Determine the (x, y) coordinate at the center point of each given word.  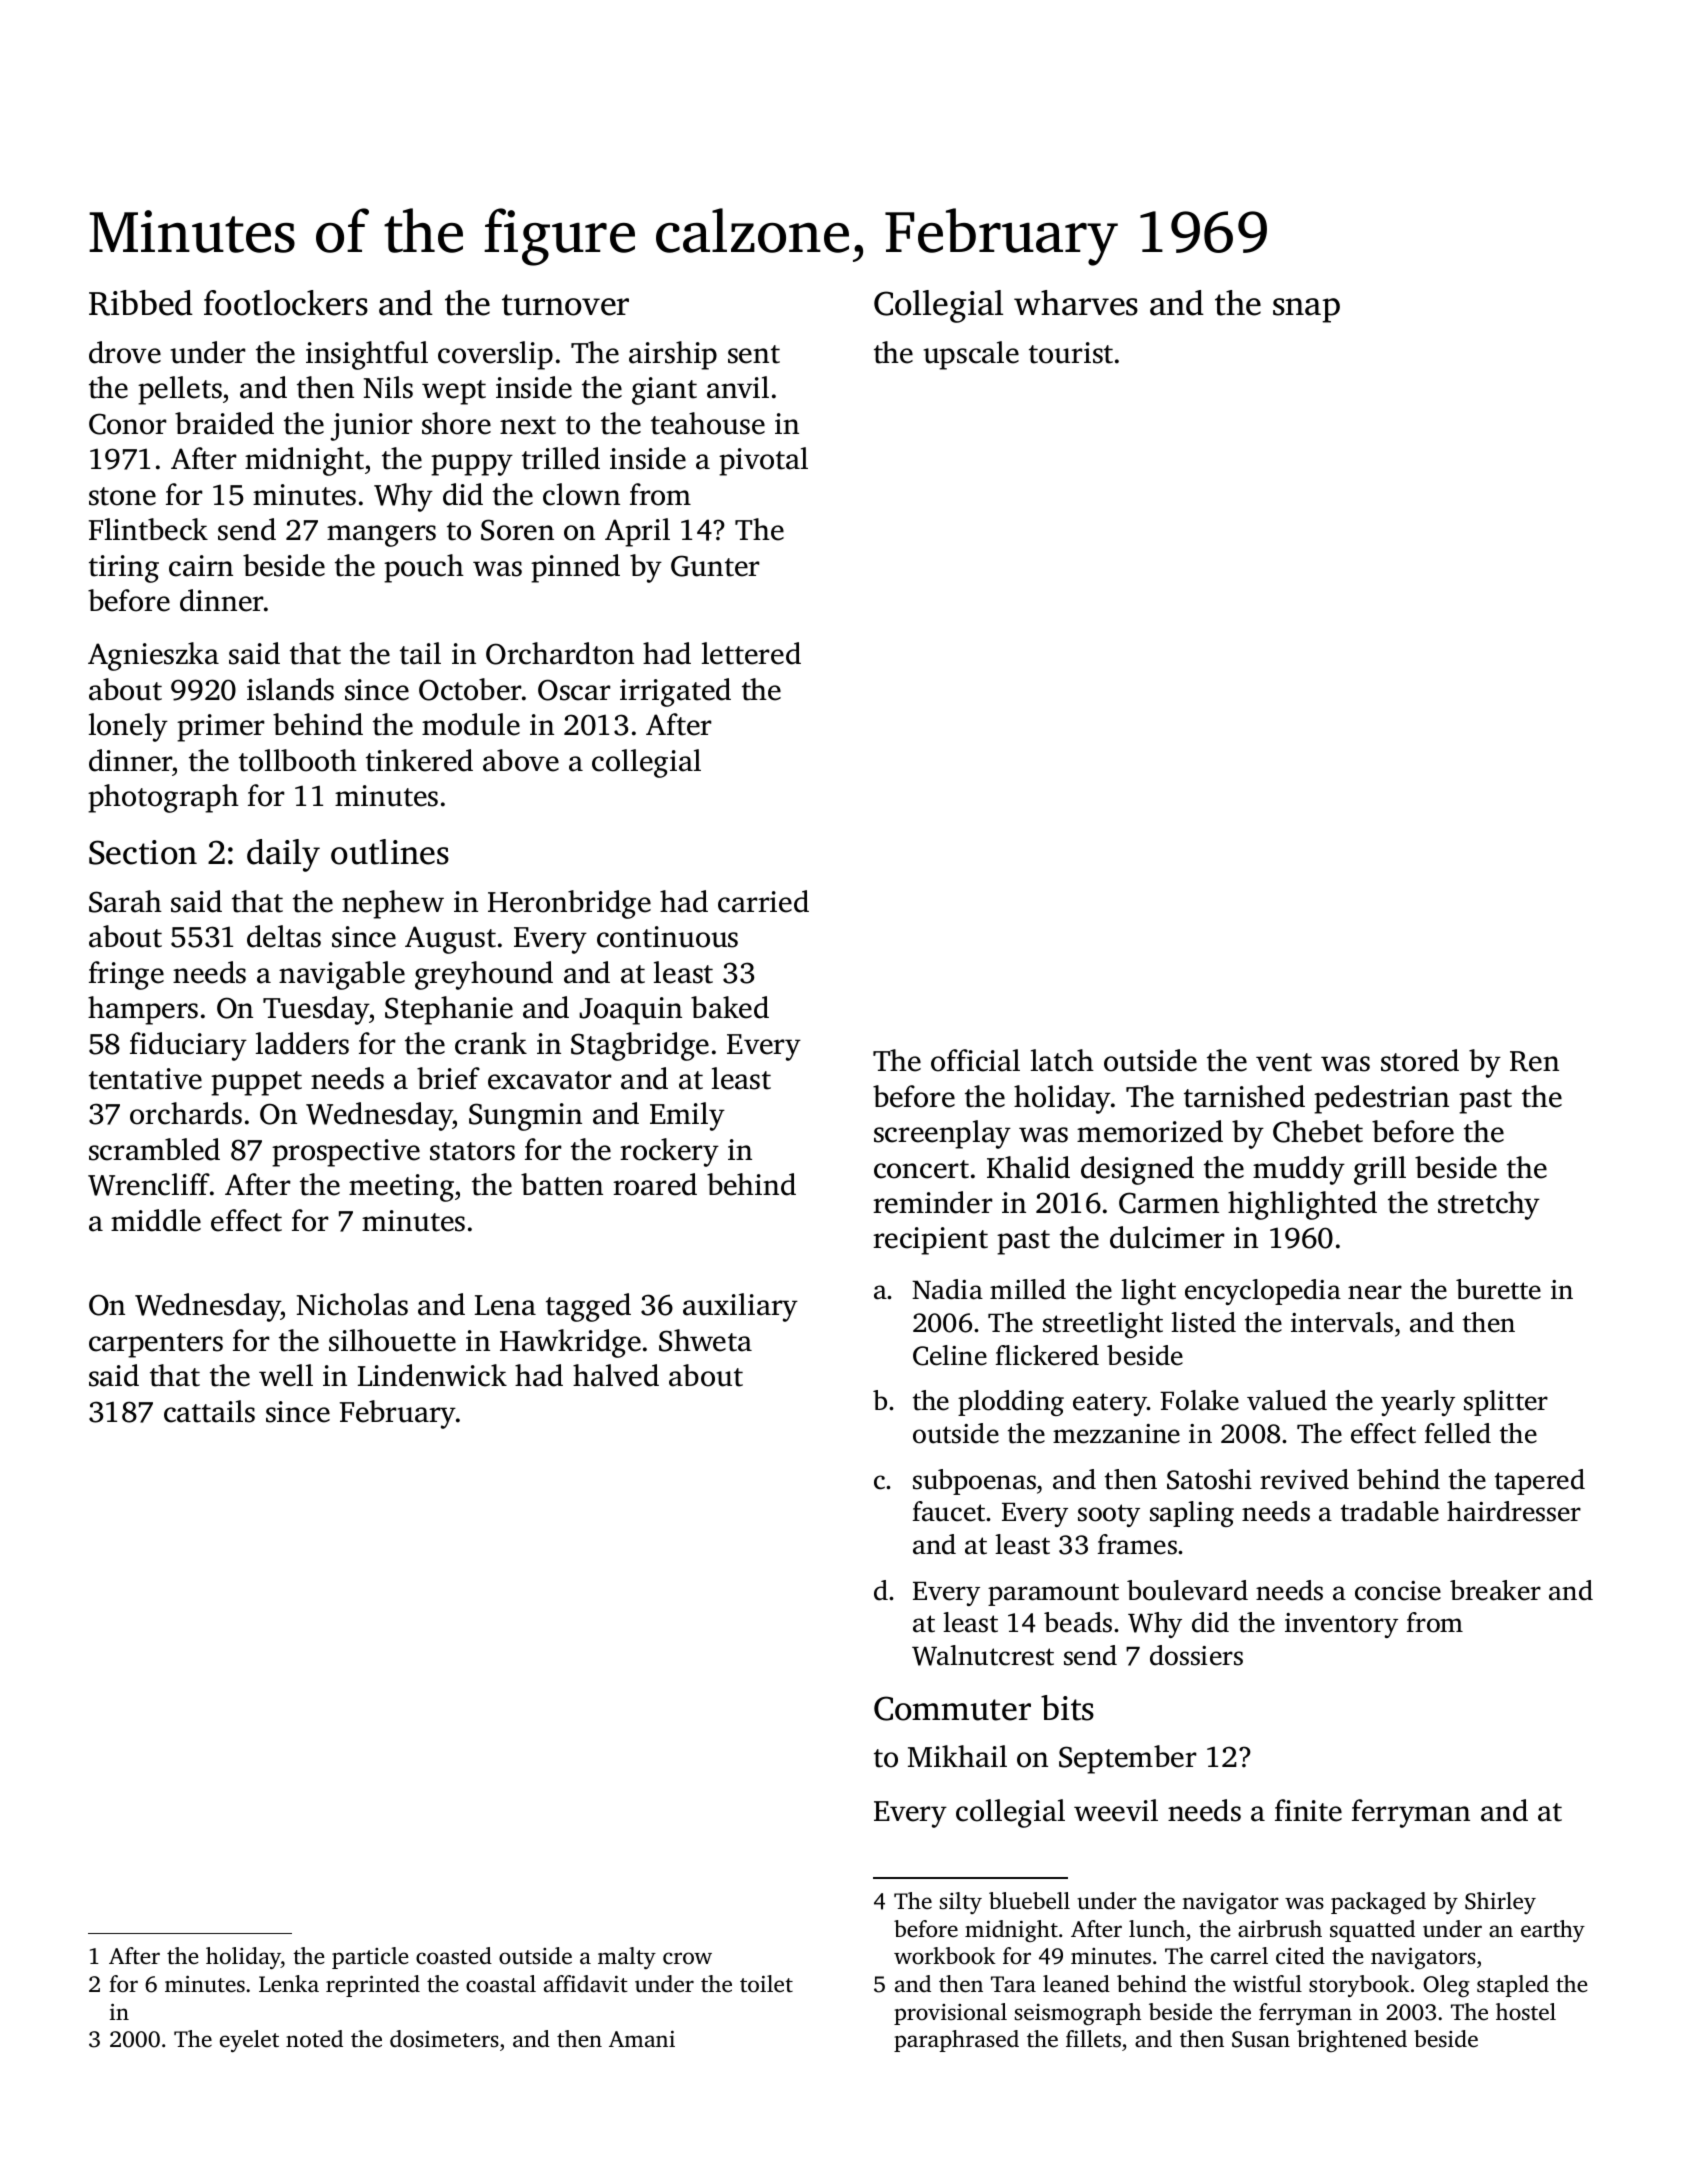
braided (224, 423)
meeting (401, 1188)
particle (370, 1958)
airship (673, 355)
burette (1498, 1289)
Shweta (705, 1340)
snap (1306, 310)
